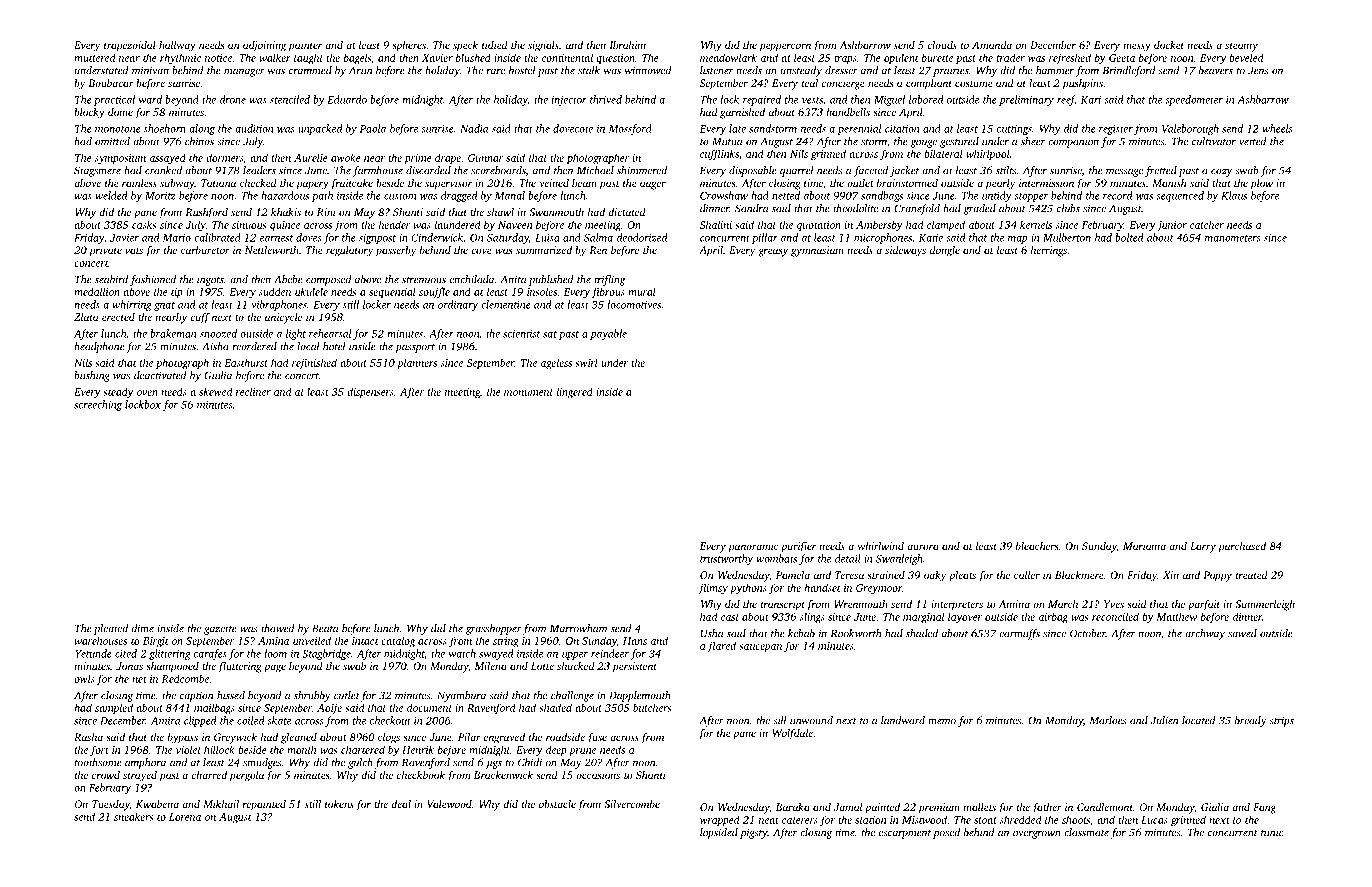 The image size is (1372, 887). Describe the element at coordinates (495, 72) in the screenshot. I see `rare` at that location.
